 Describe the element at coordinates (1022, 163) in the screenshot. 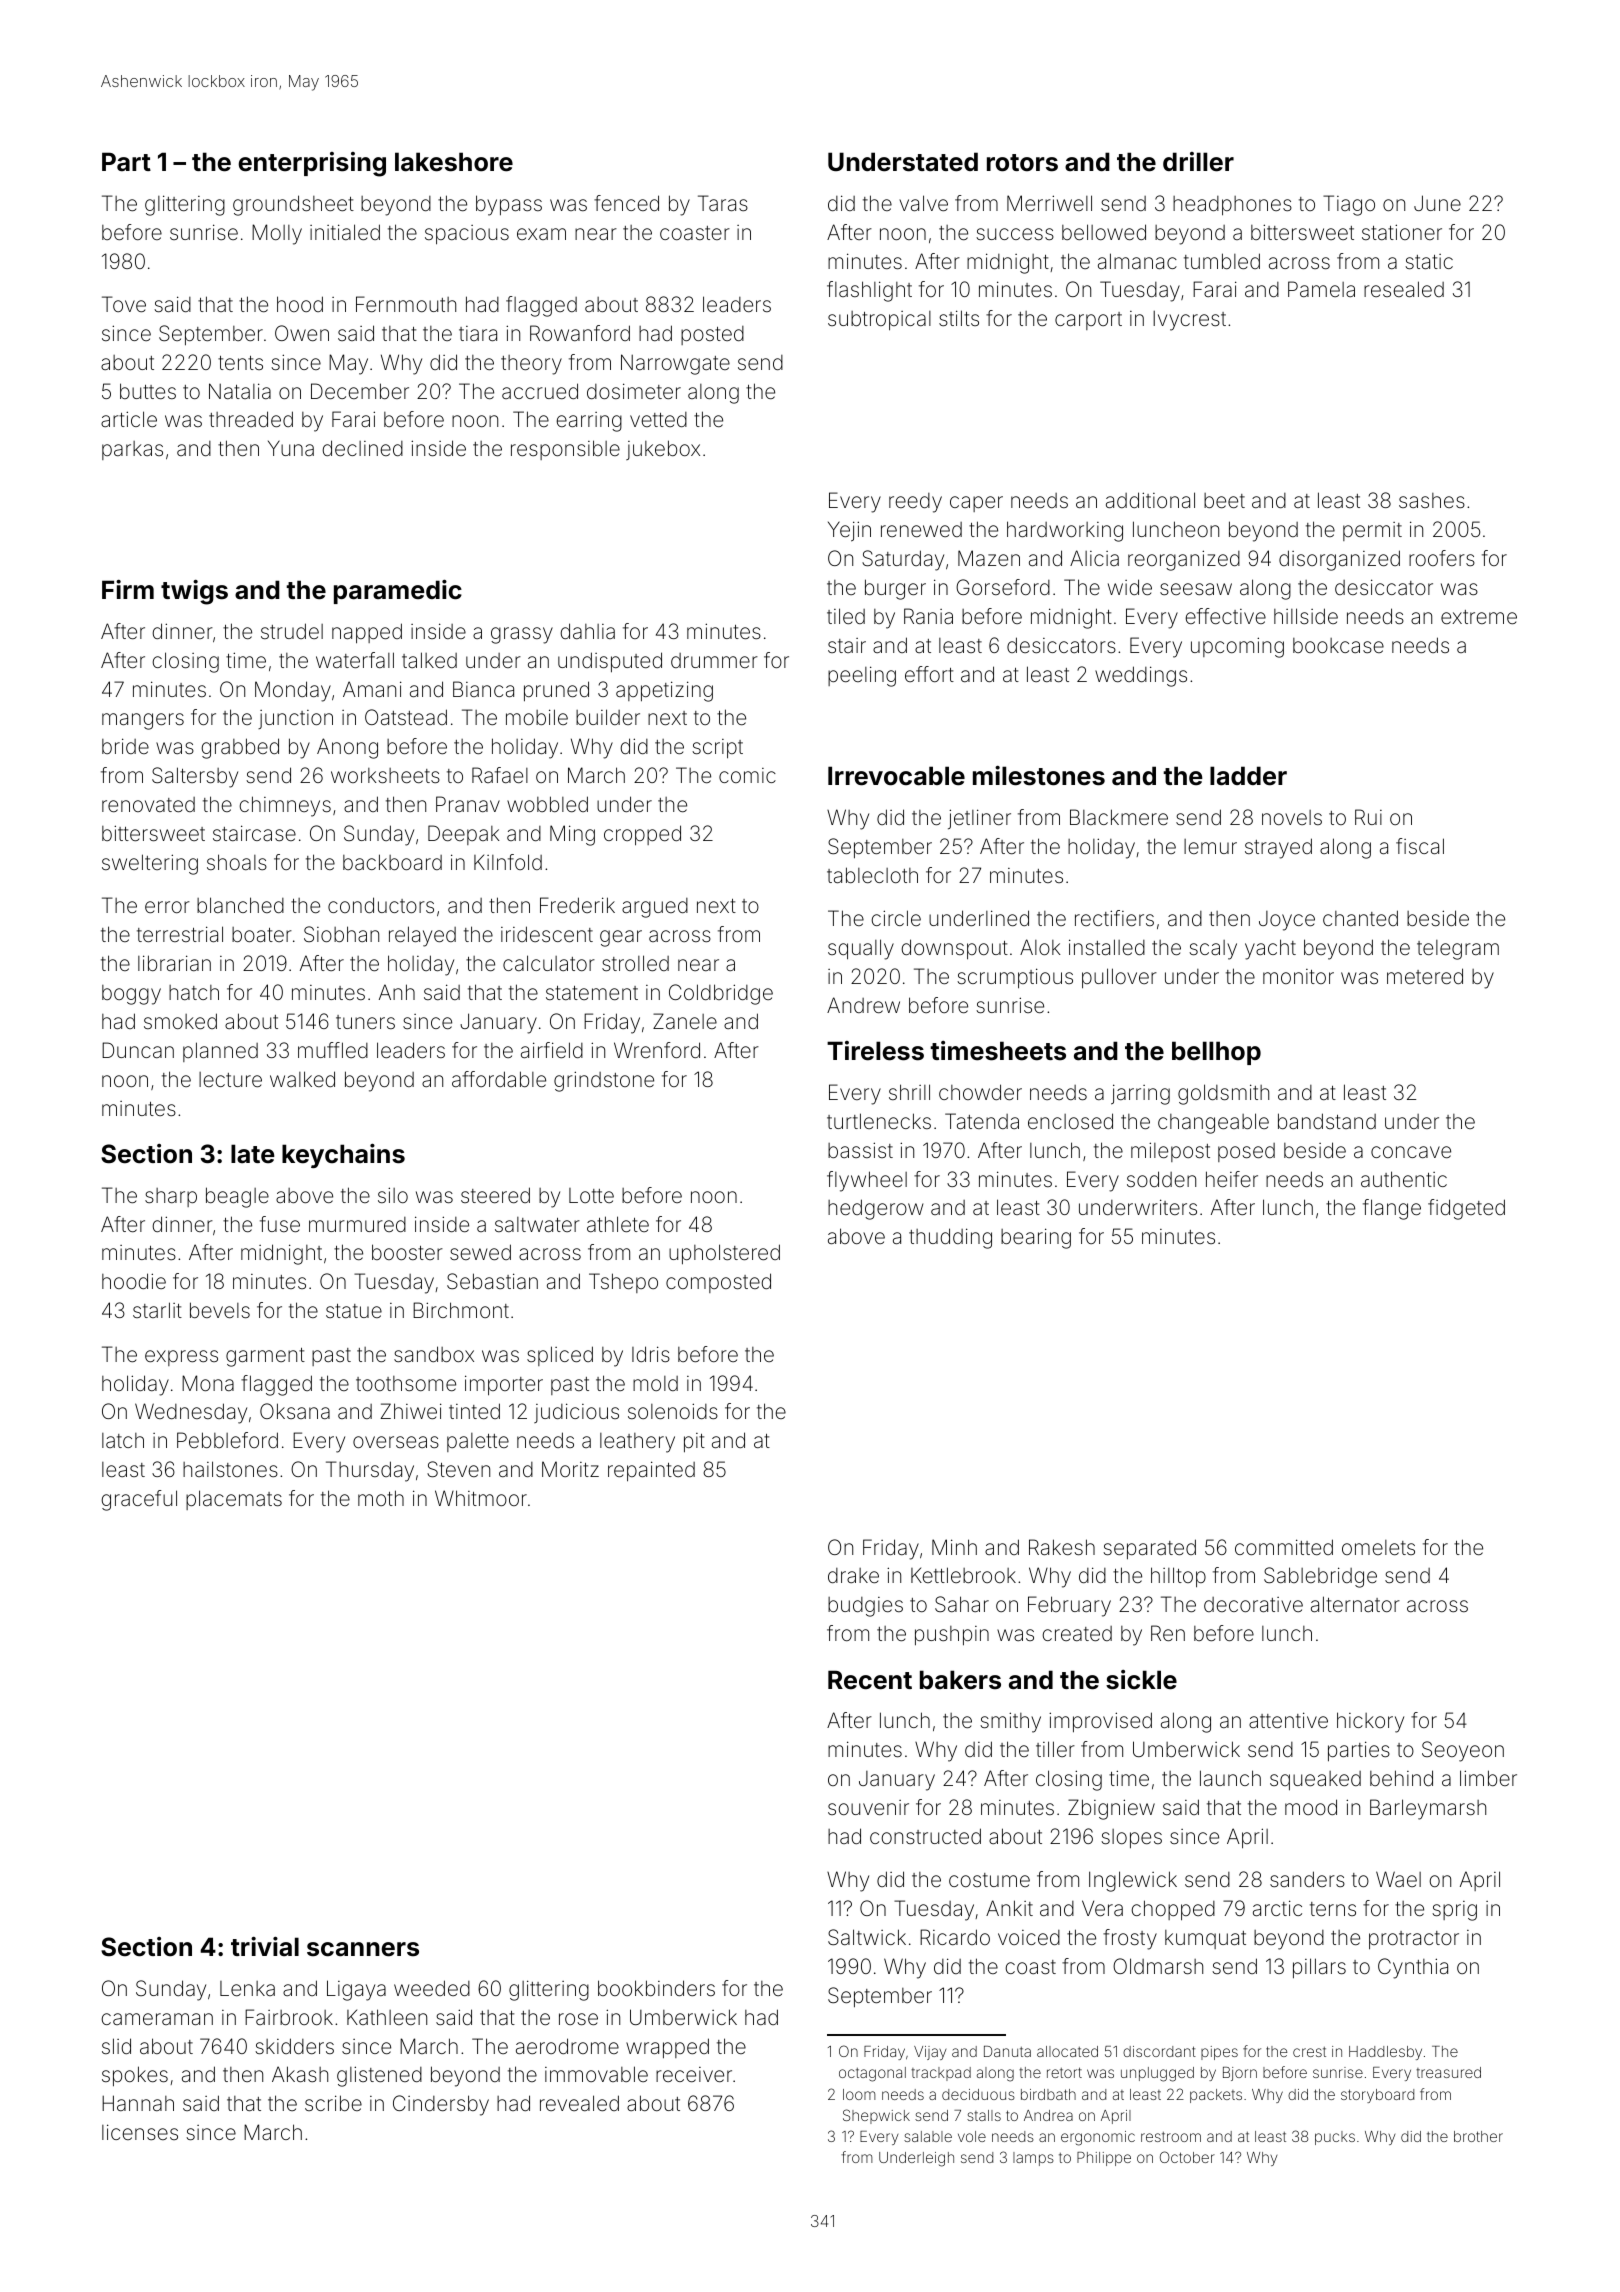

I see `rotors` at that location.
